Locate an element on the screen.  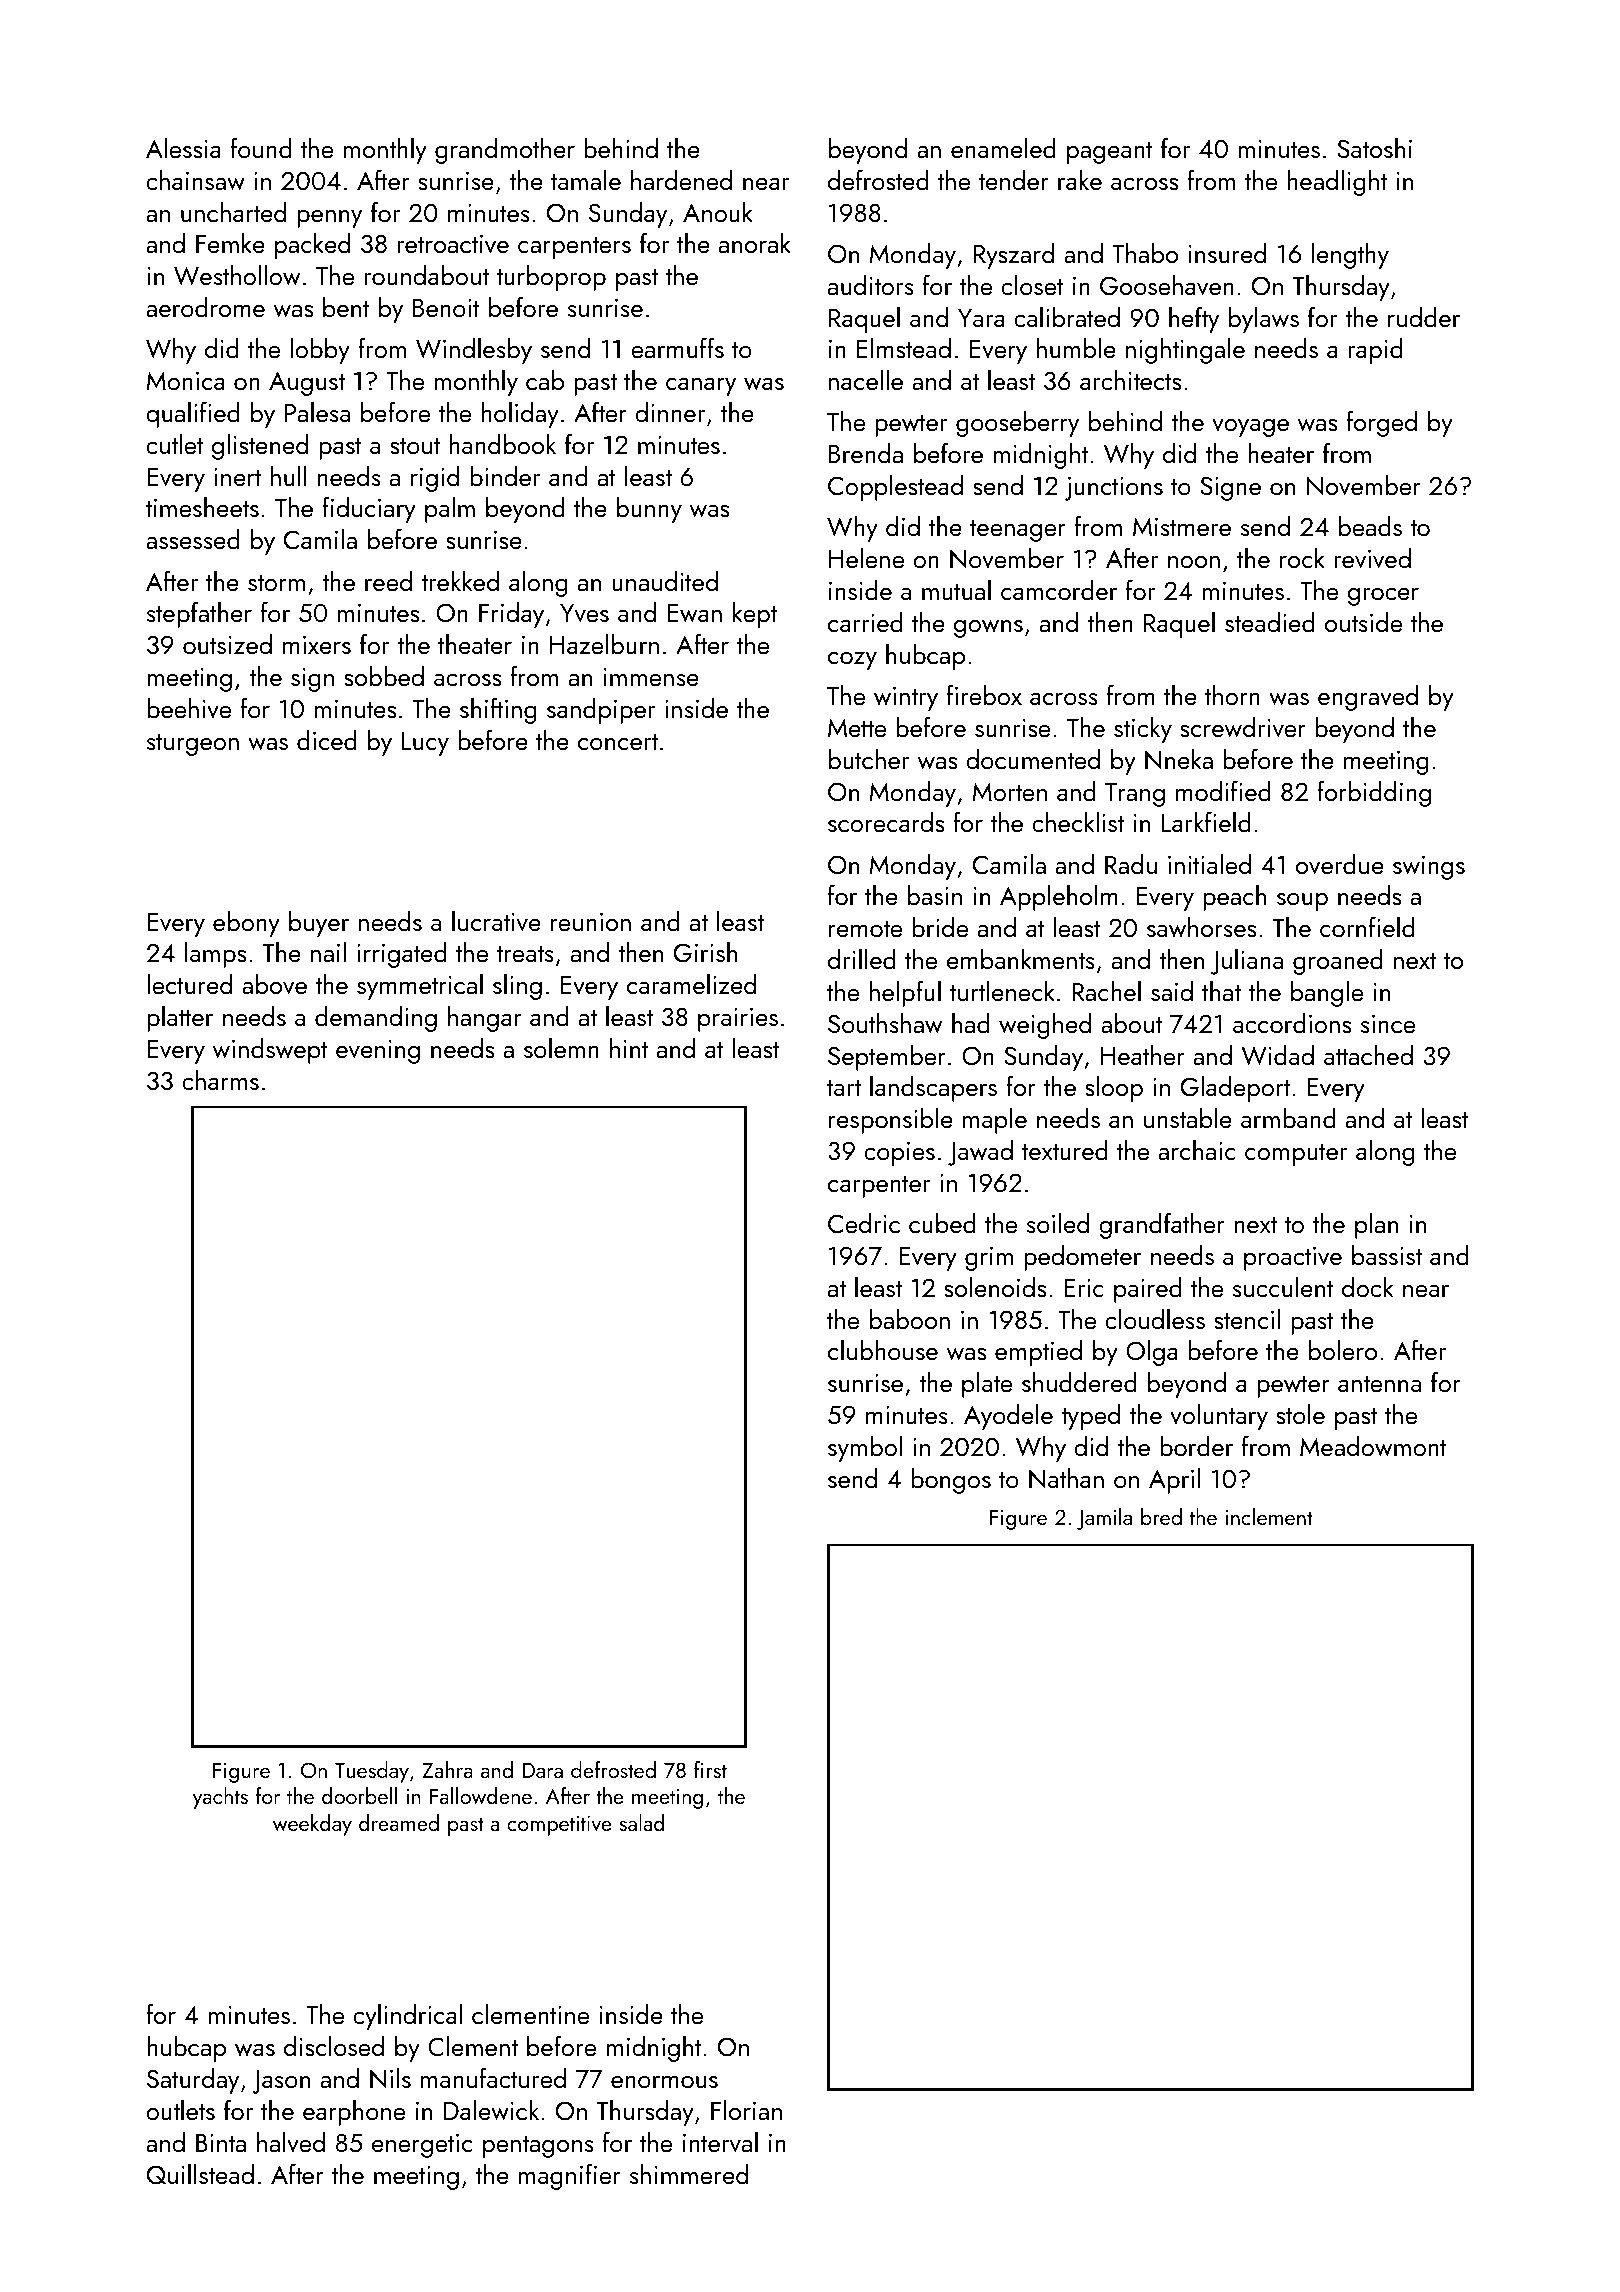
found is located at coordinates (261, 147).
